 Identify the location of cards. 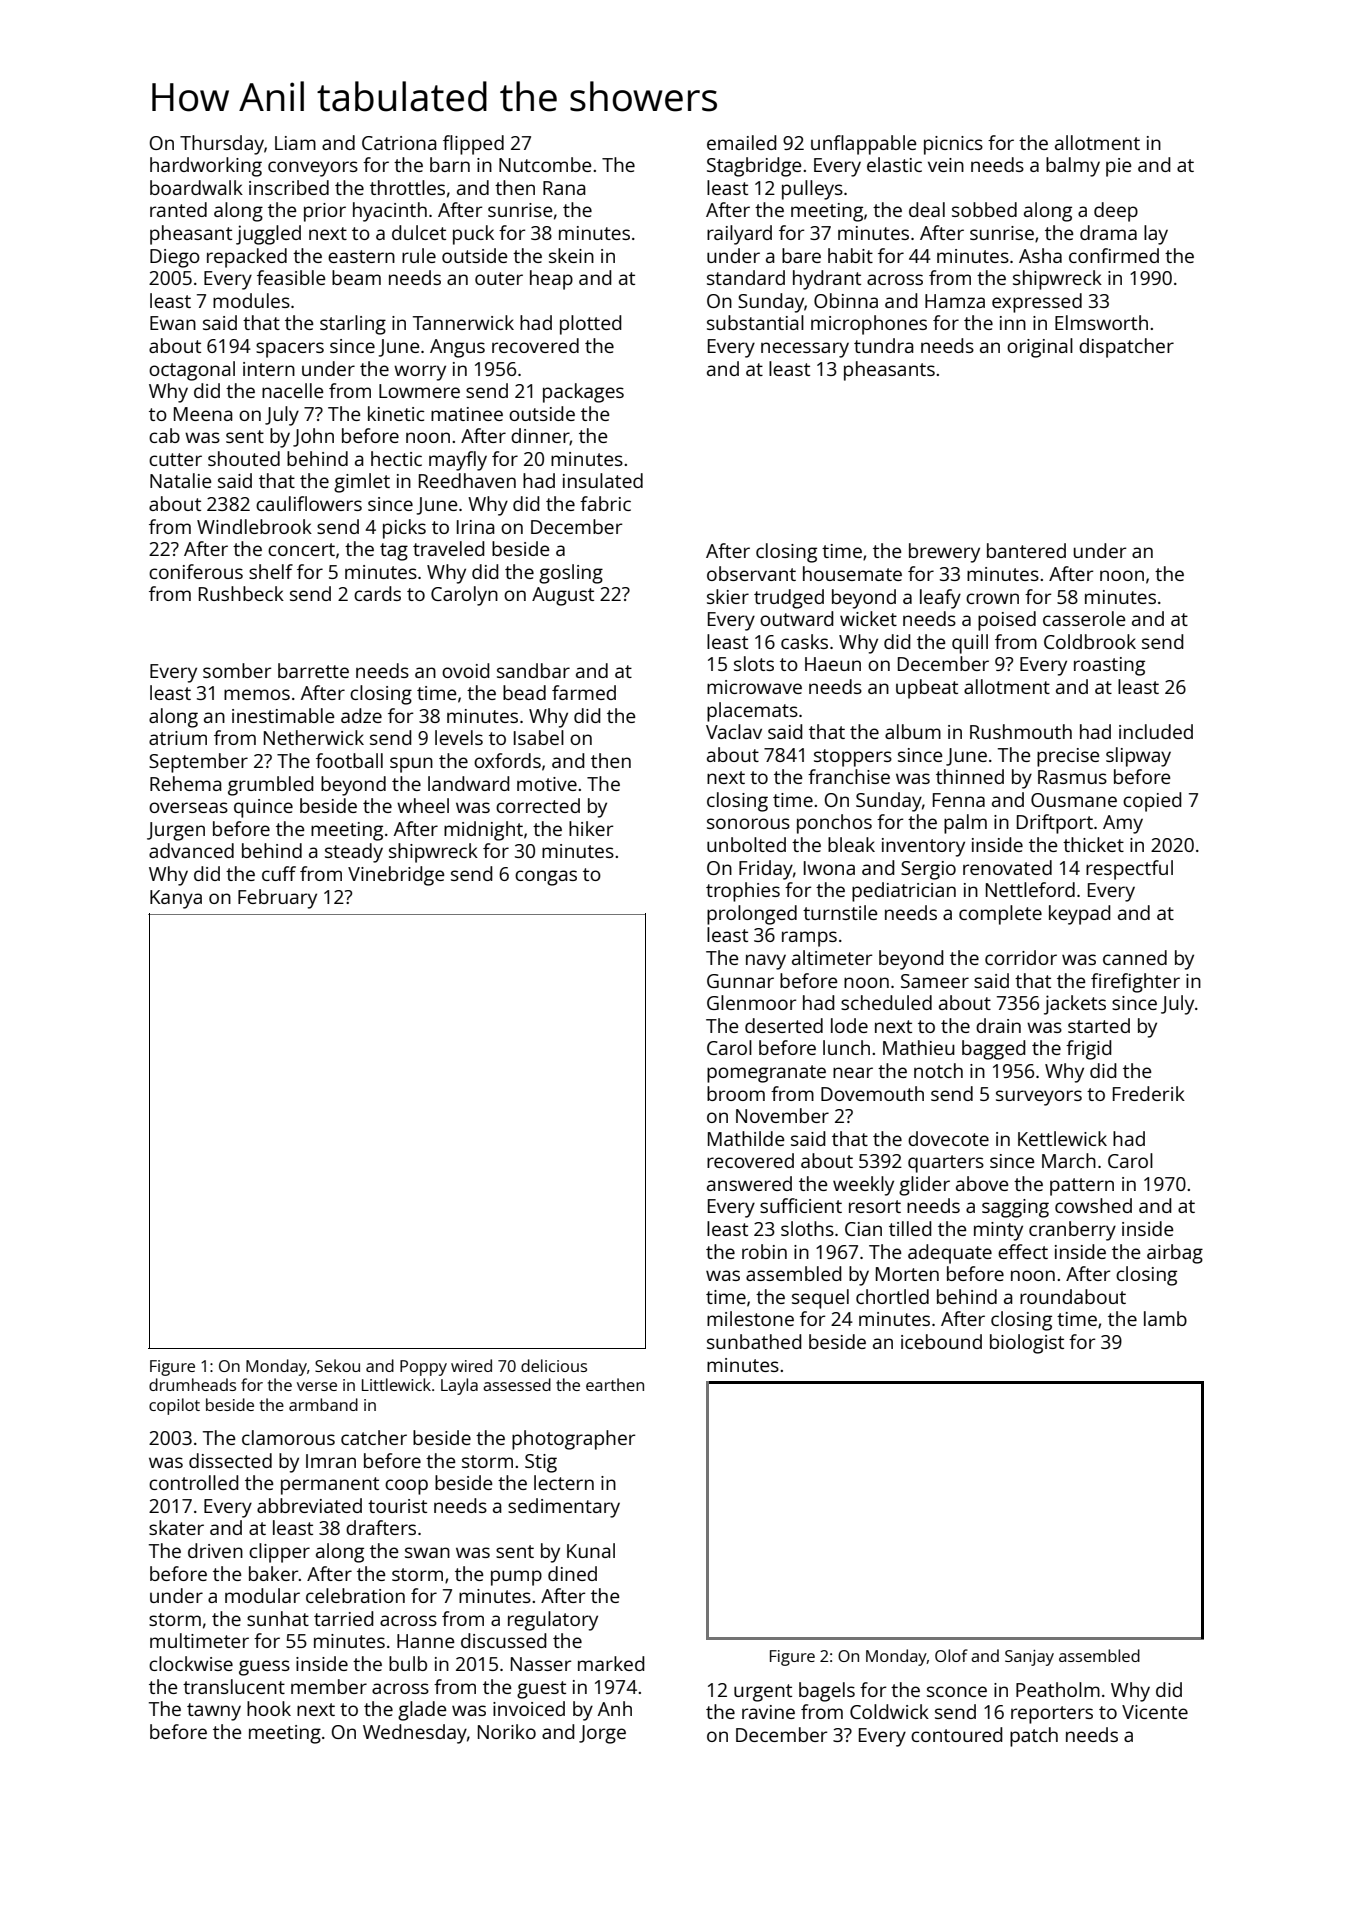
(377, 593).
